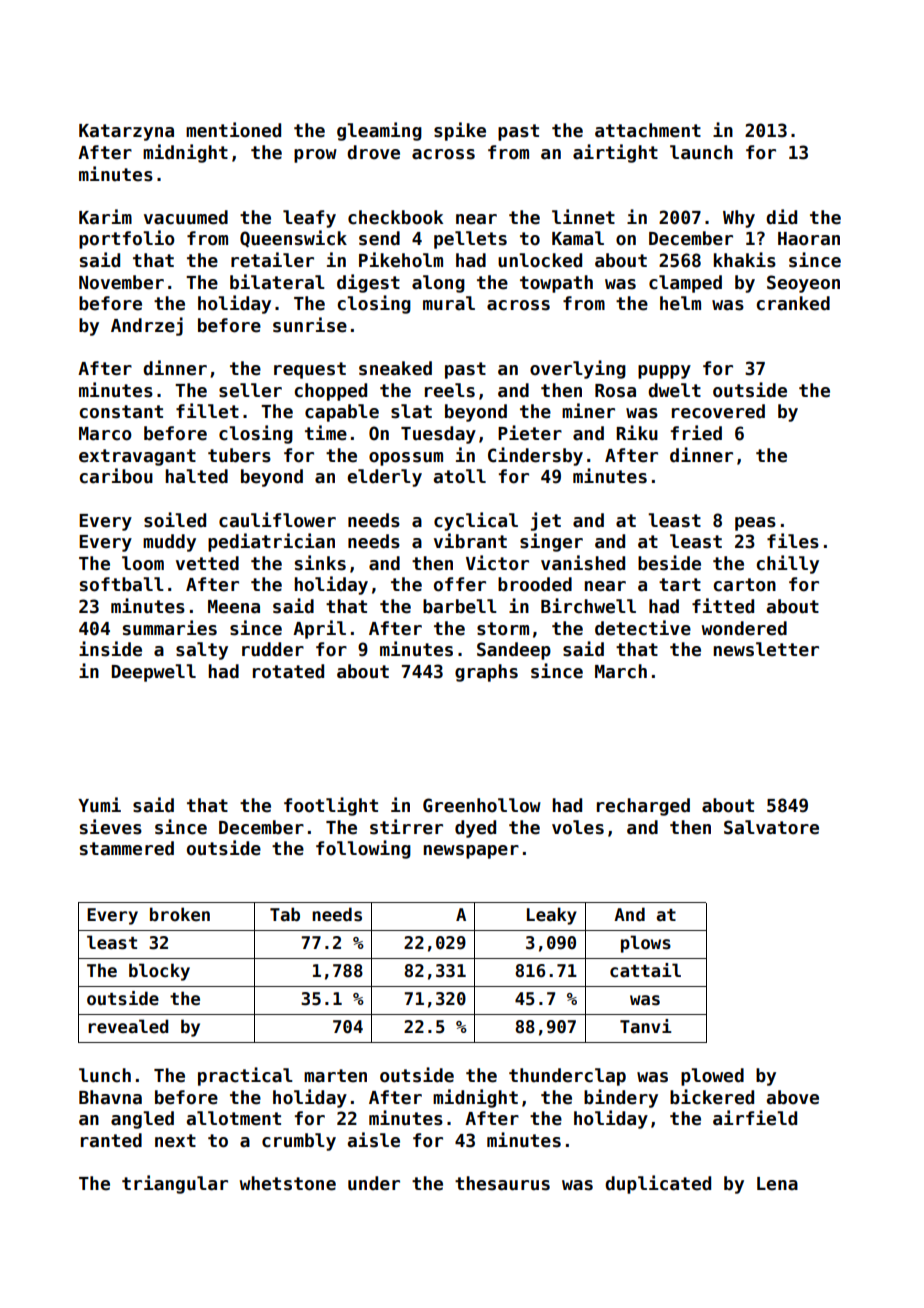 Image resolution: width=924 pixels, height=1308 pixels. I want to click on Katarzyna, so click(126, 132).
